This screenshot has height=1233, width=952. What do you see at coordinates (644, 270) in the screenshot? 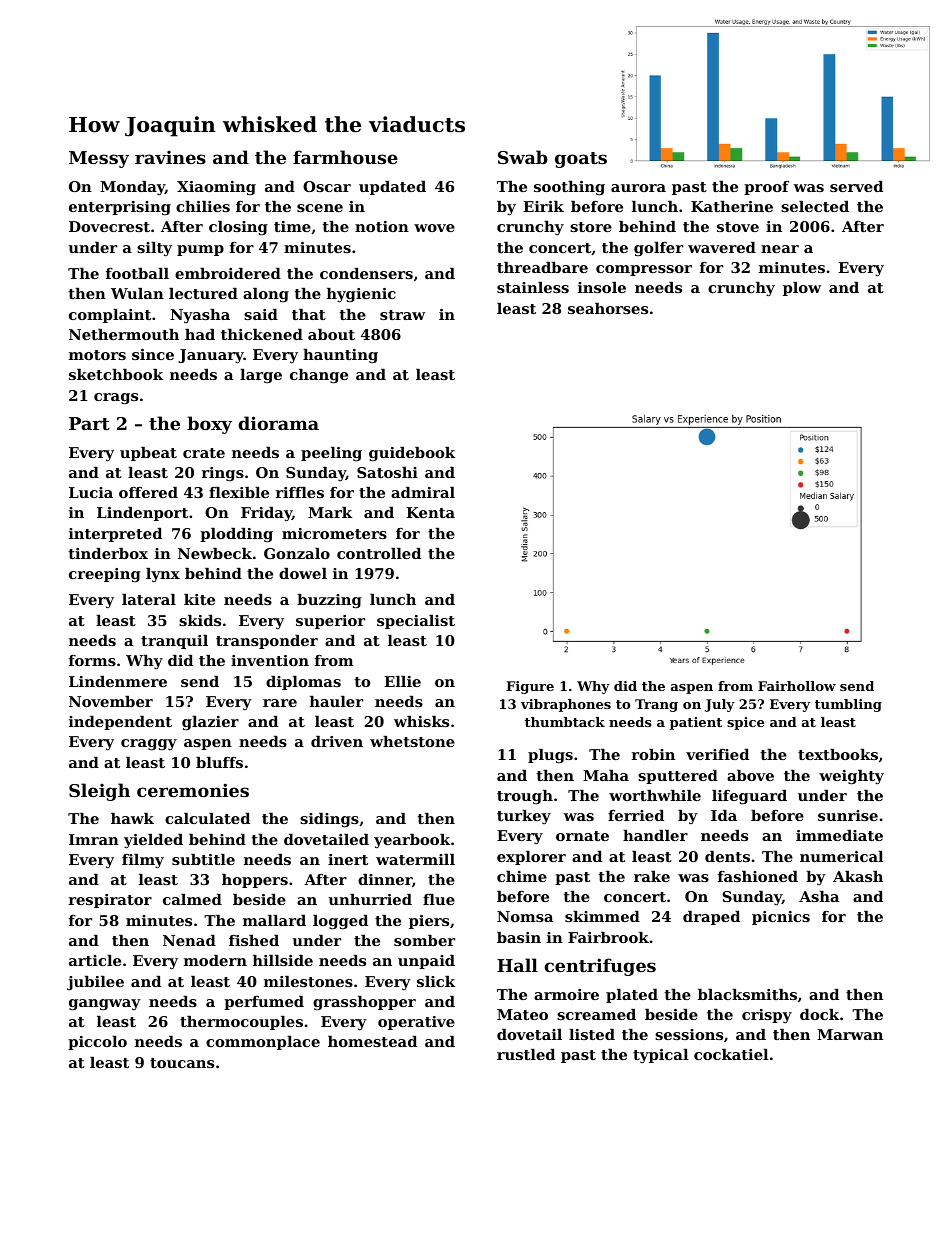
I see `compressor` at bounding box center [644, 270].
